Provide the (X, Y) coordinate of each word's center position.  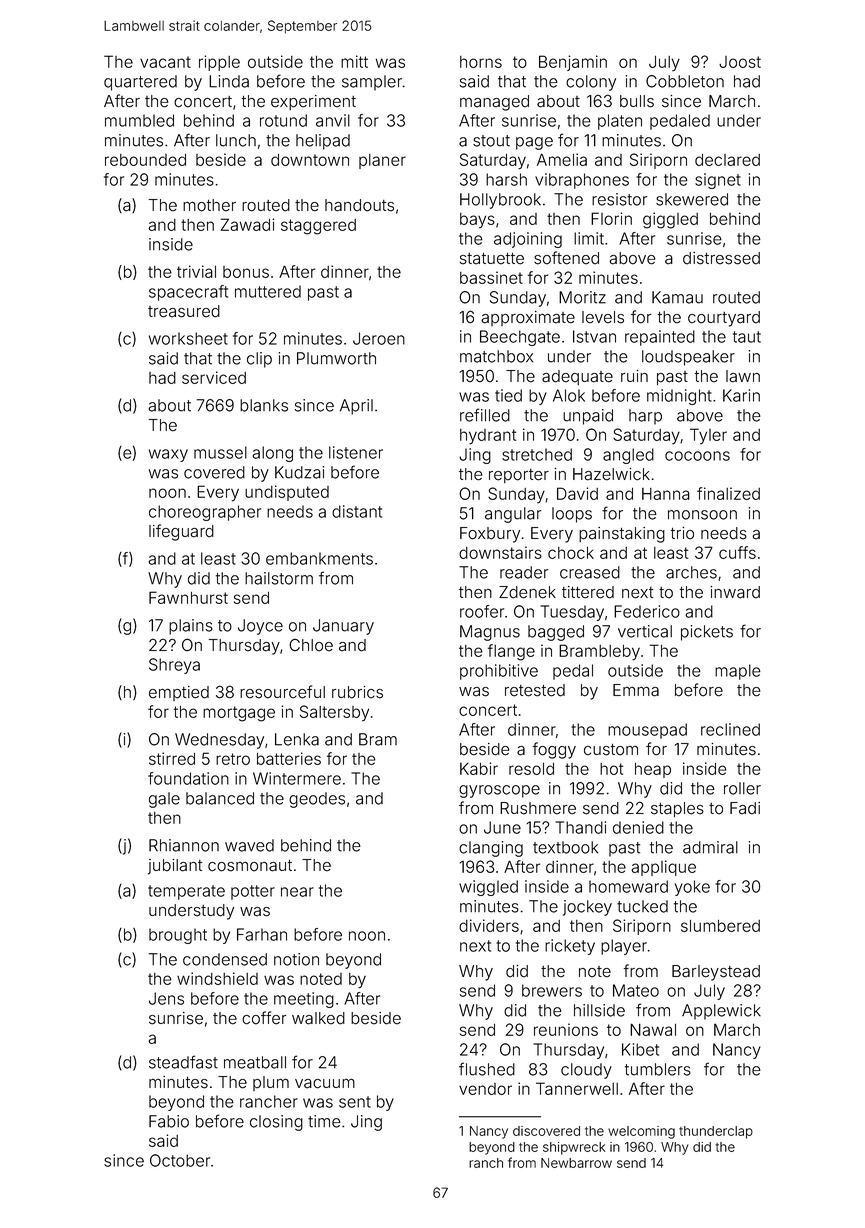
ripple (219, 63)
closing (276, 1123)
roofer (482, 611)
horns (481, 62)
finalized (728, 493)
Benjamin (573, 63)
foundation (188, 778)
